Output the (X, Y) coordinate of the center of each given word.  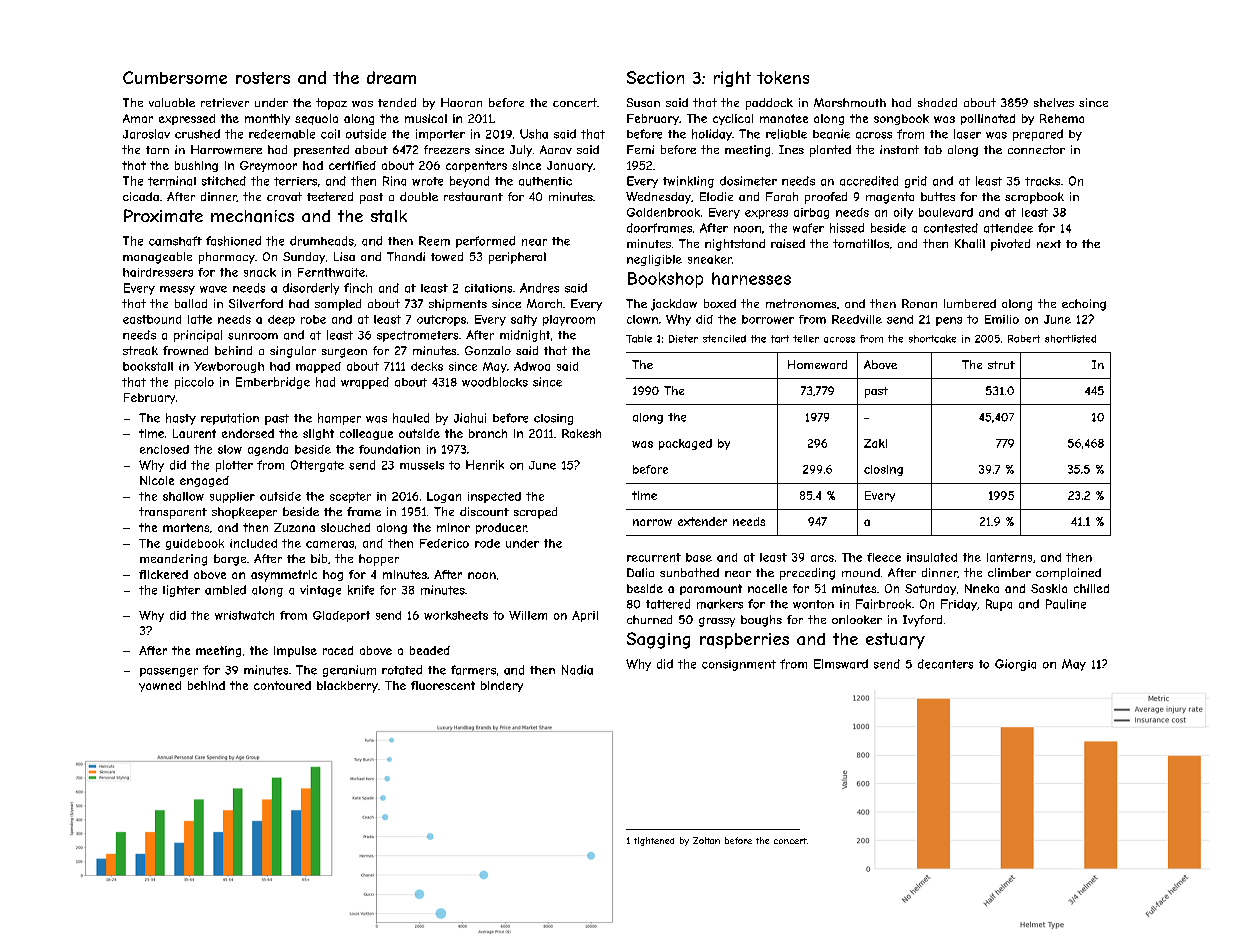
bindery (502, 686)
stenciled (724, 339)
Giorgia (1015, 665)
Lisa (344, 256)
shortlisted (1070, 339)
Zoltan (706, 840)
